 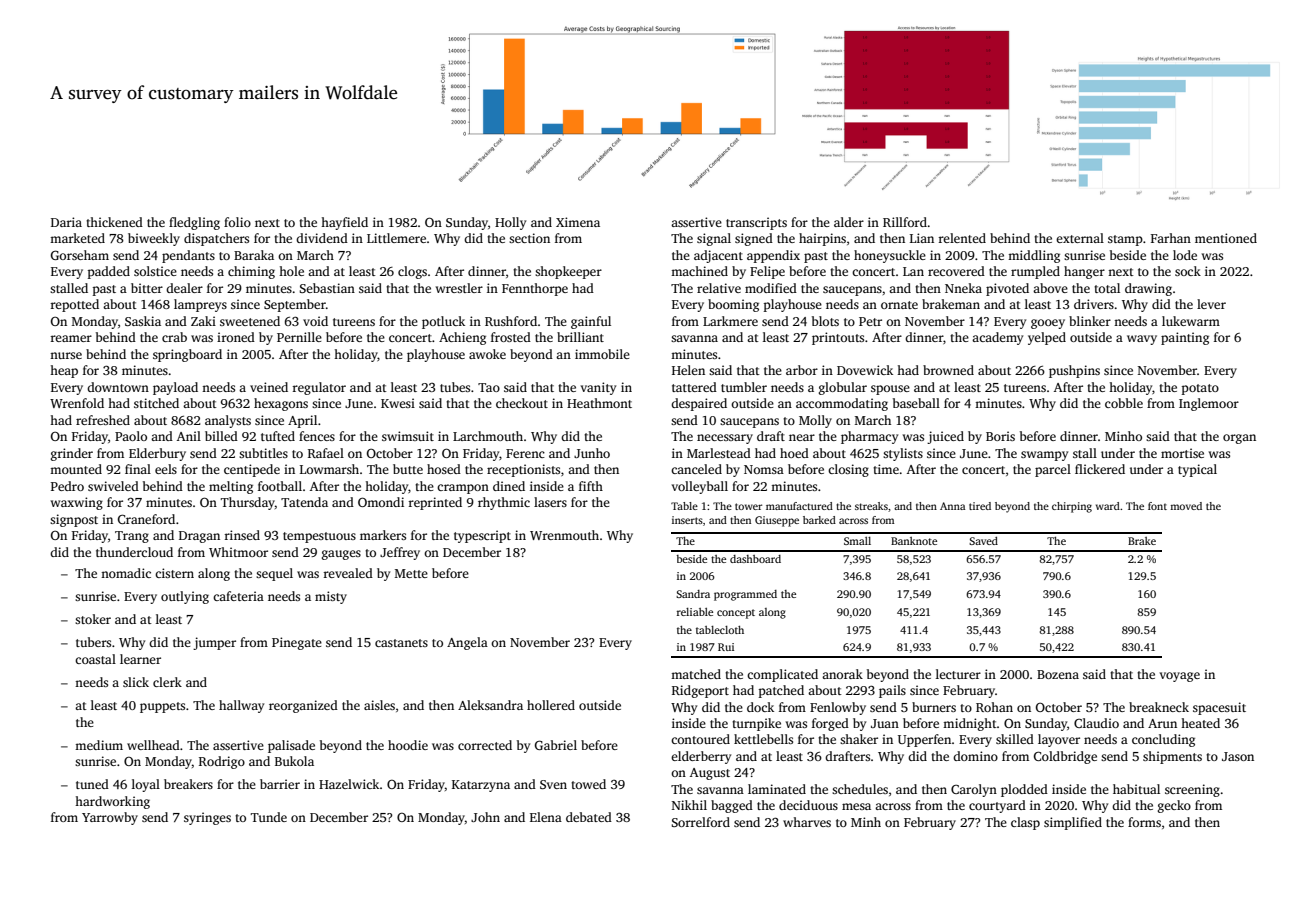 What do you see at coordinates (905, 222) in the page?
I see `Rillford` at bounding box center [905, 222].
